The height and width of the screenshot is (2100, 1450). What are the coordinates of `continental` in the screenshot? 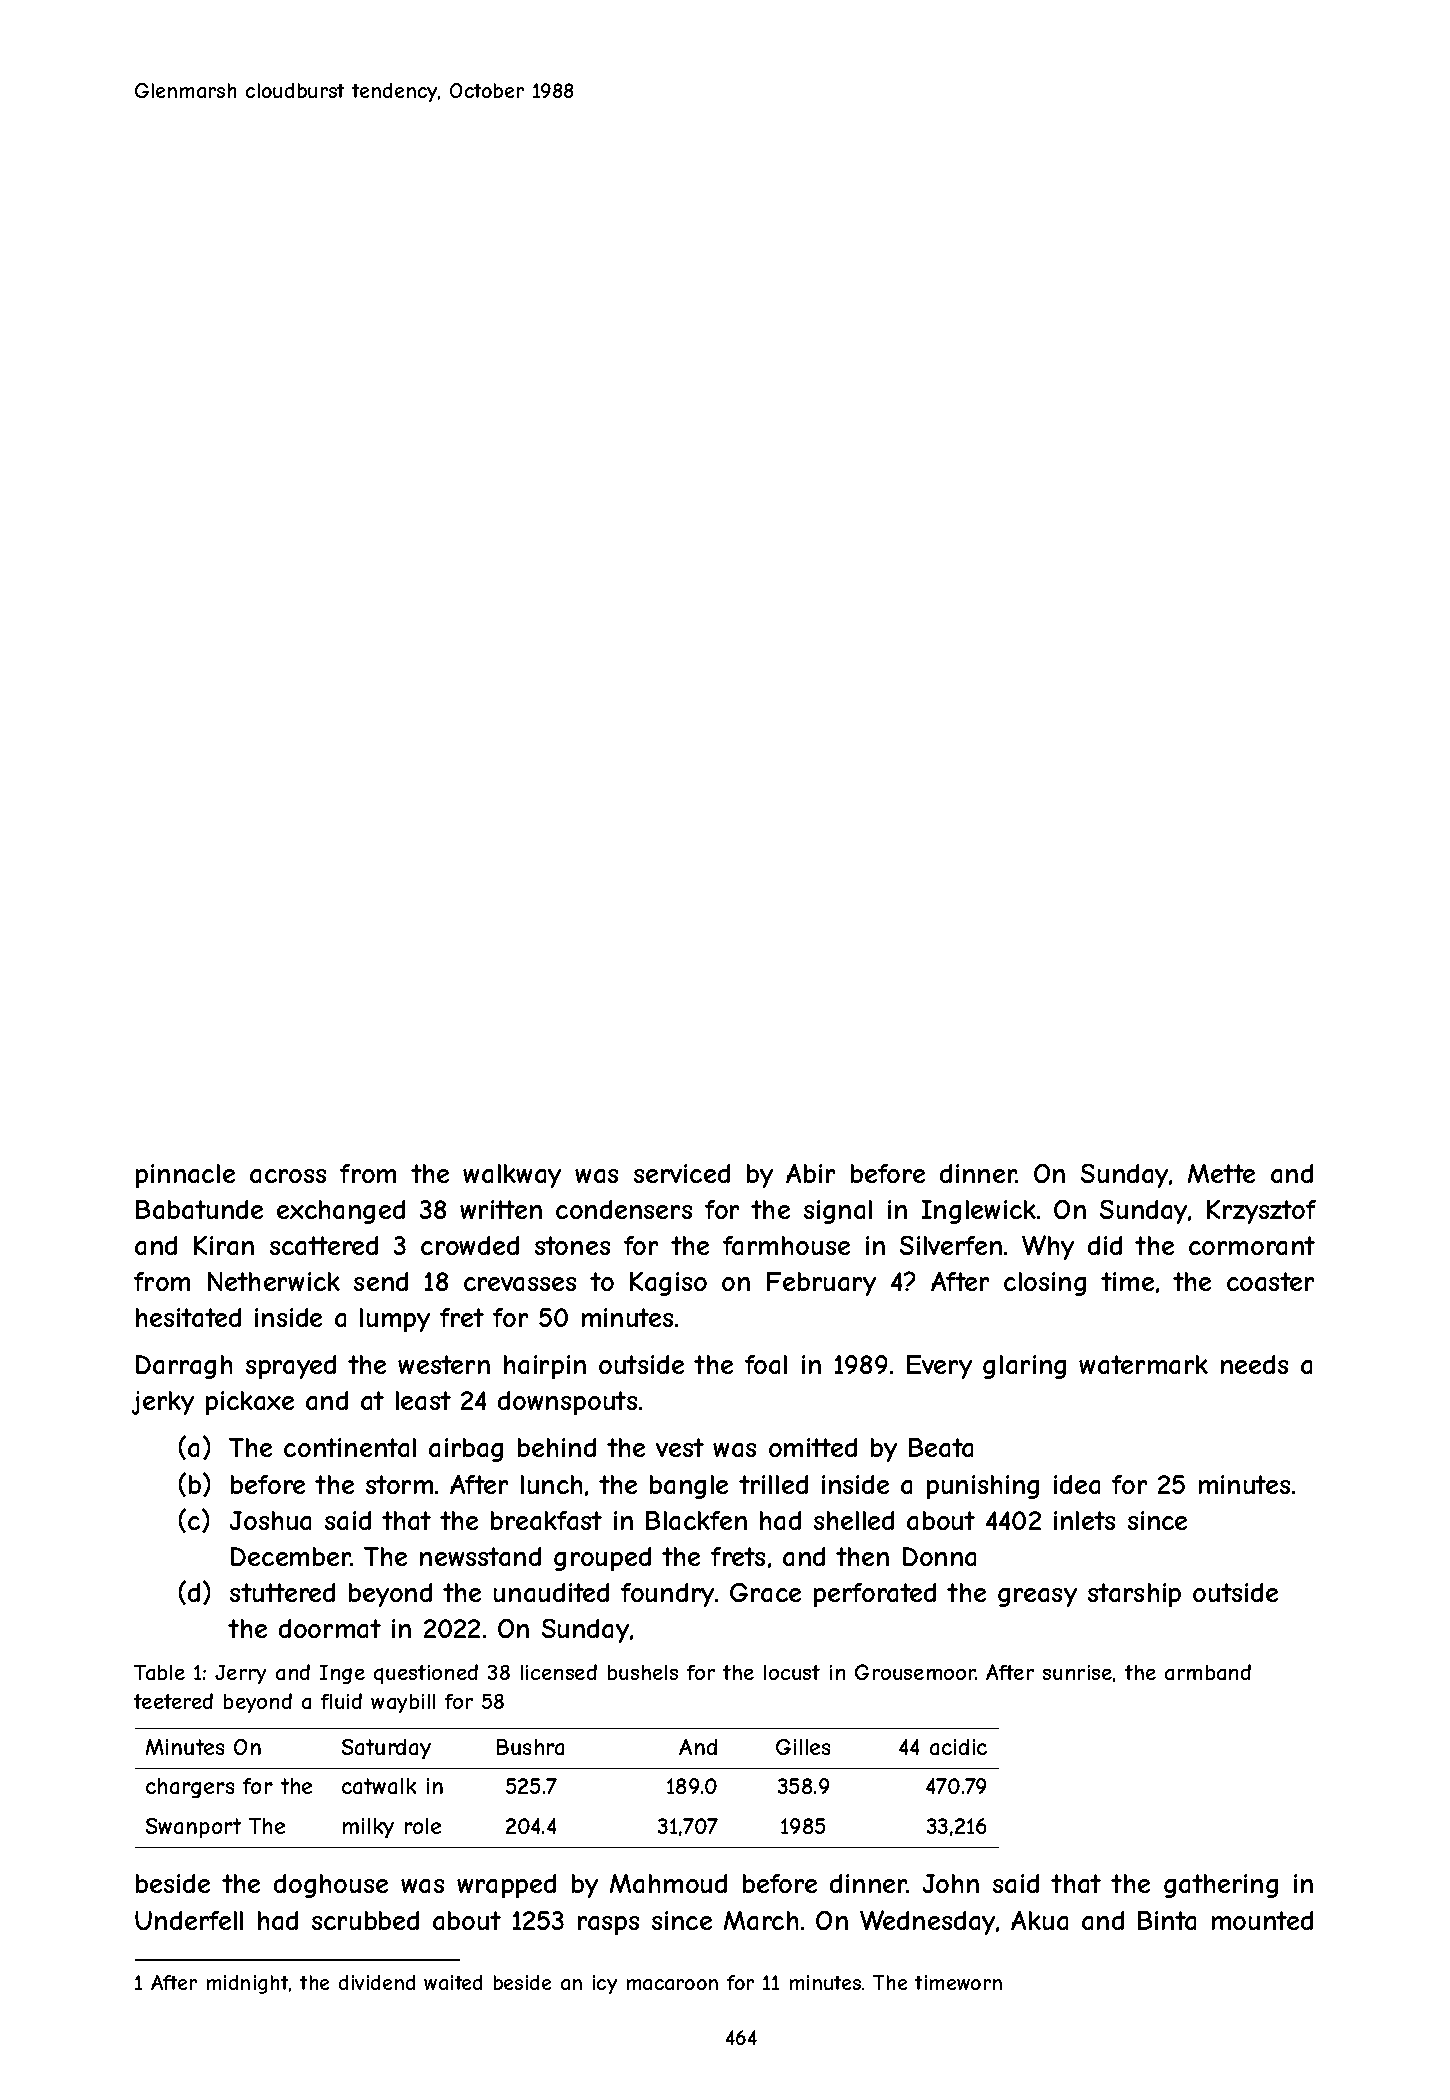 It's located at (350, 1447).
